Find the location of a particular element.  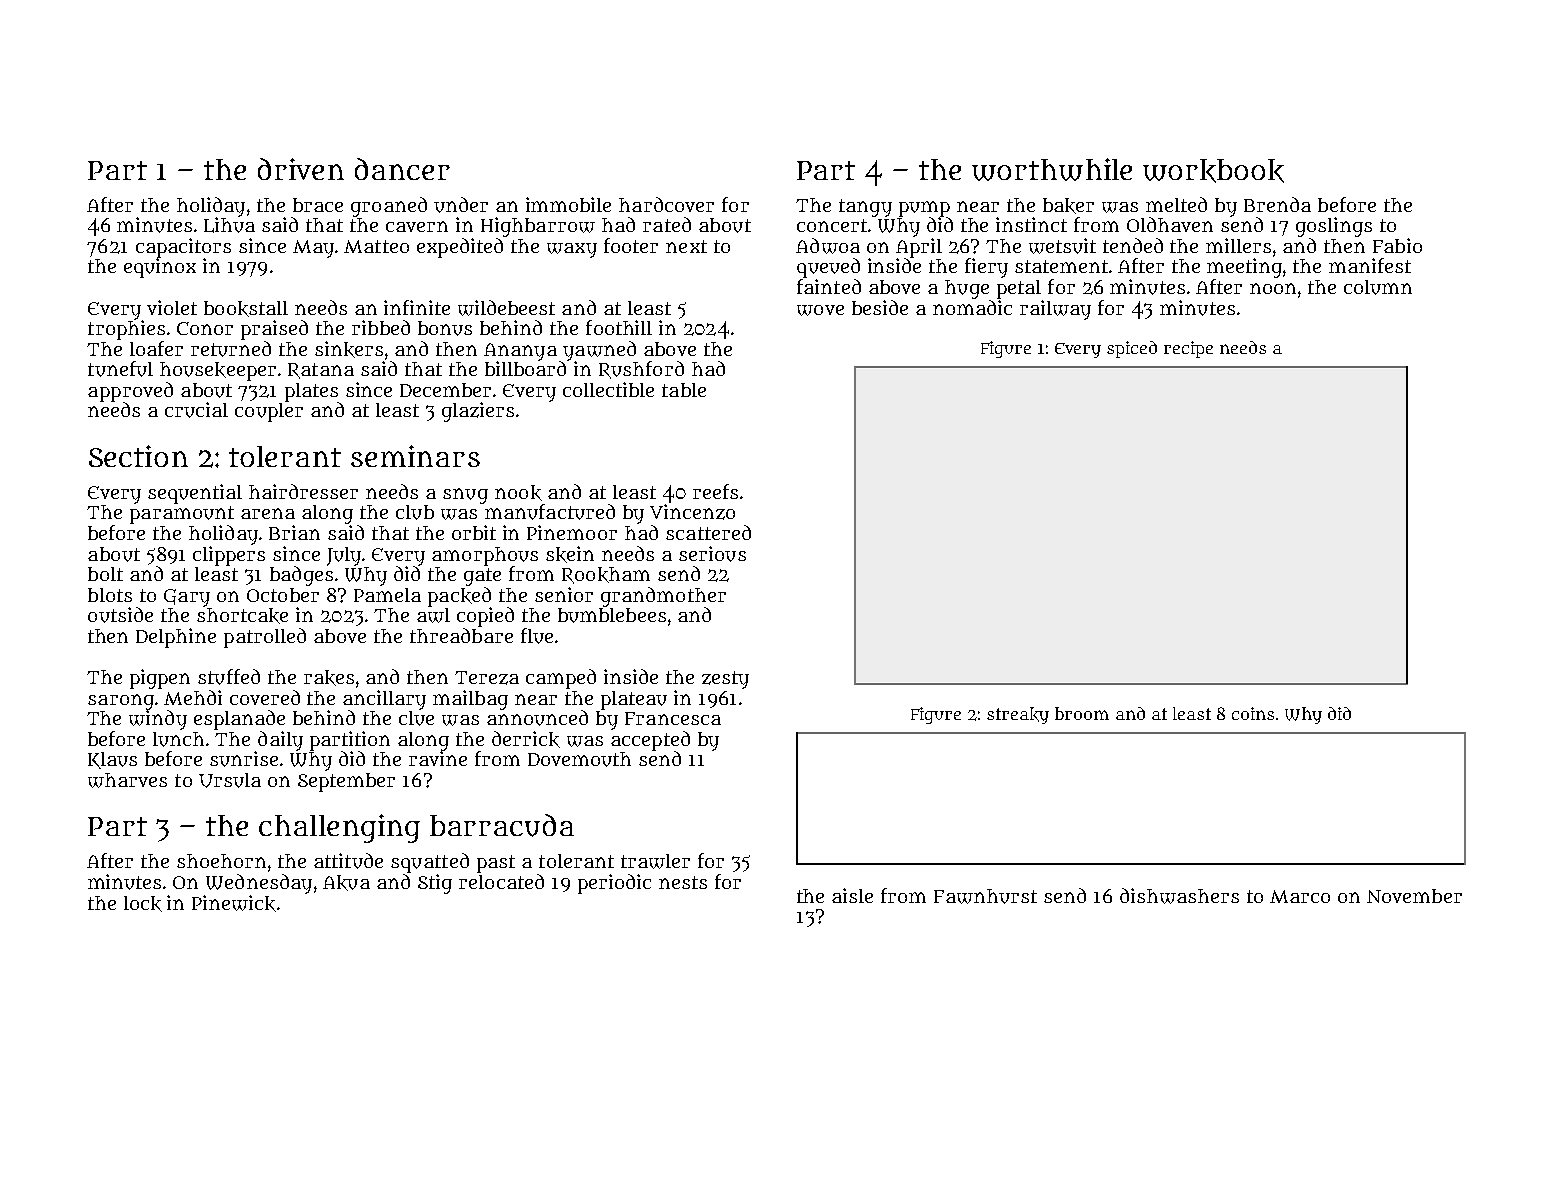

Akua is located at coordinates (346, 883).
